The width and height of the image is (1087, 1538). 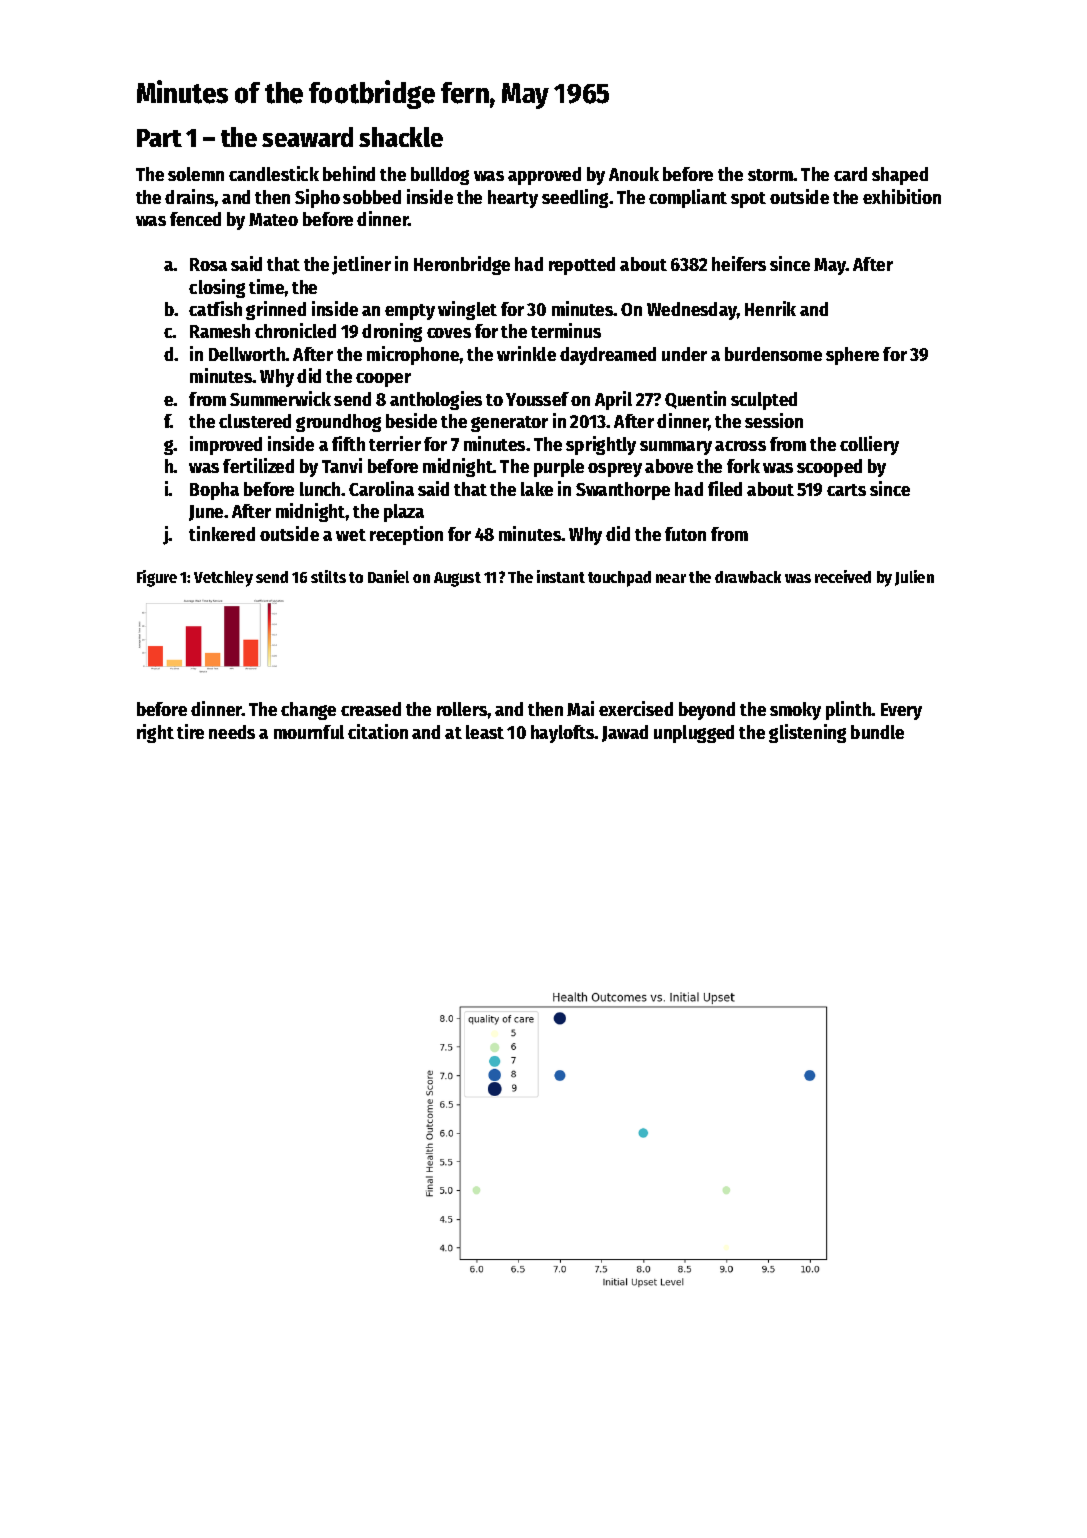 I want to click on approved, so click(x=544, y=176).
